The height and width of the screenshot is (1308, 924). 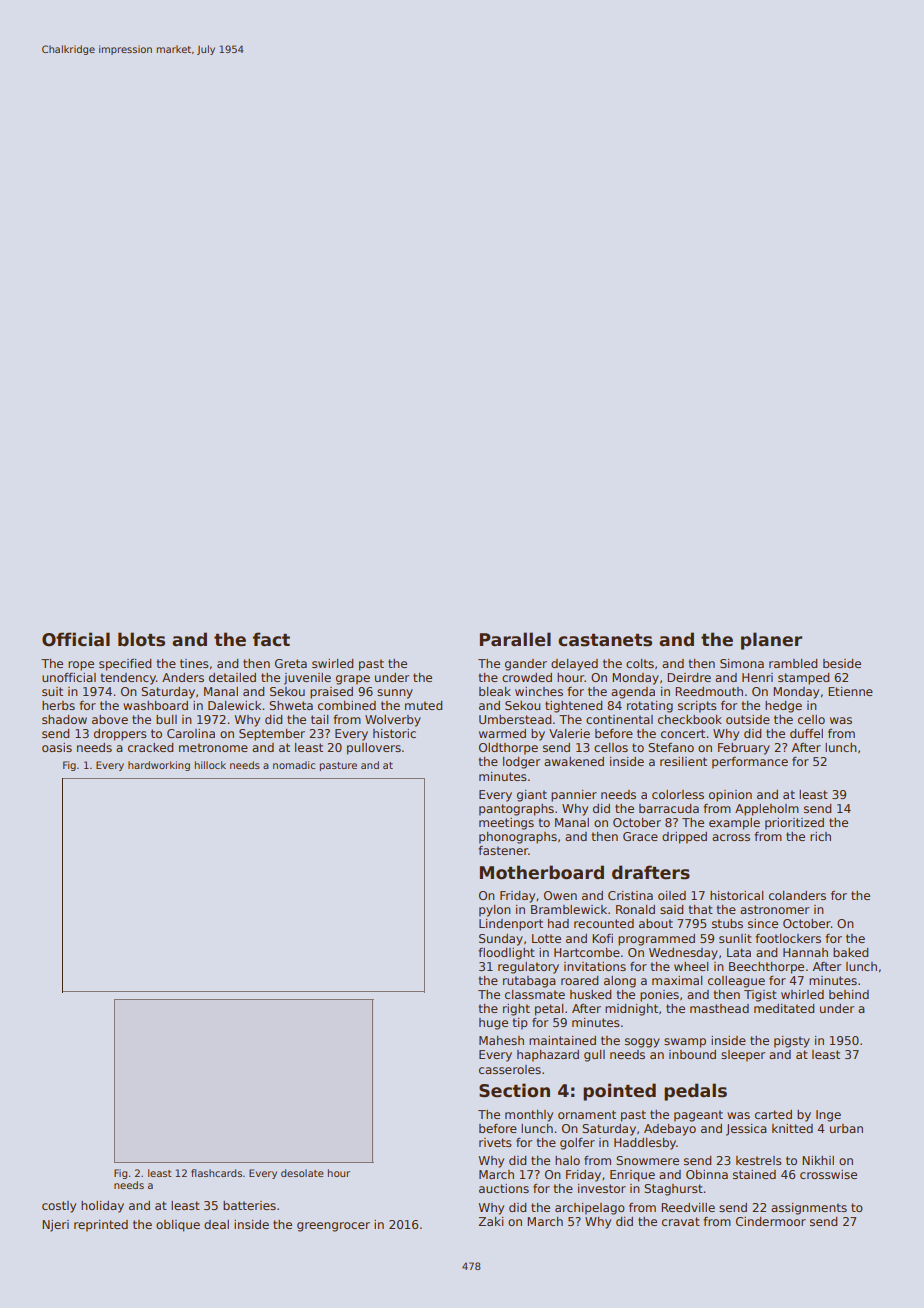 What do you see at coordinates (493, 1024) in the screenshot?
I see `huge` at bounding box center [493, 1024].
